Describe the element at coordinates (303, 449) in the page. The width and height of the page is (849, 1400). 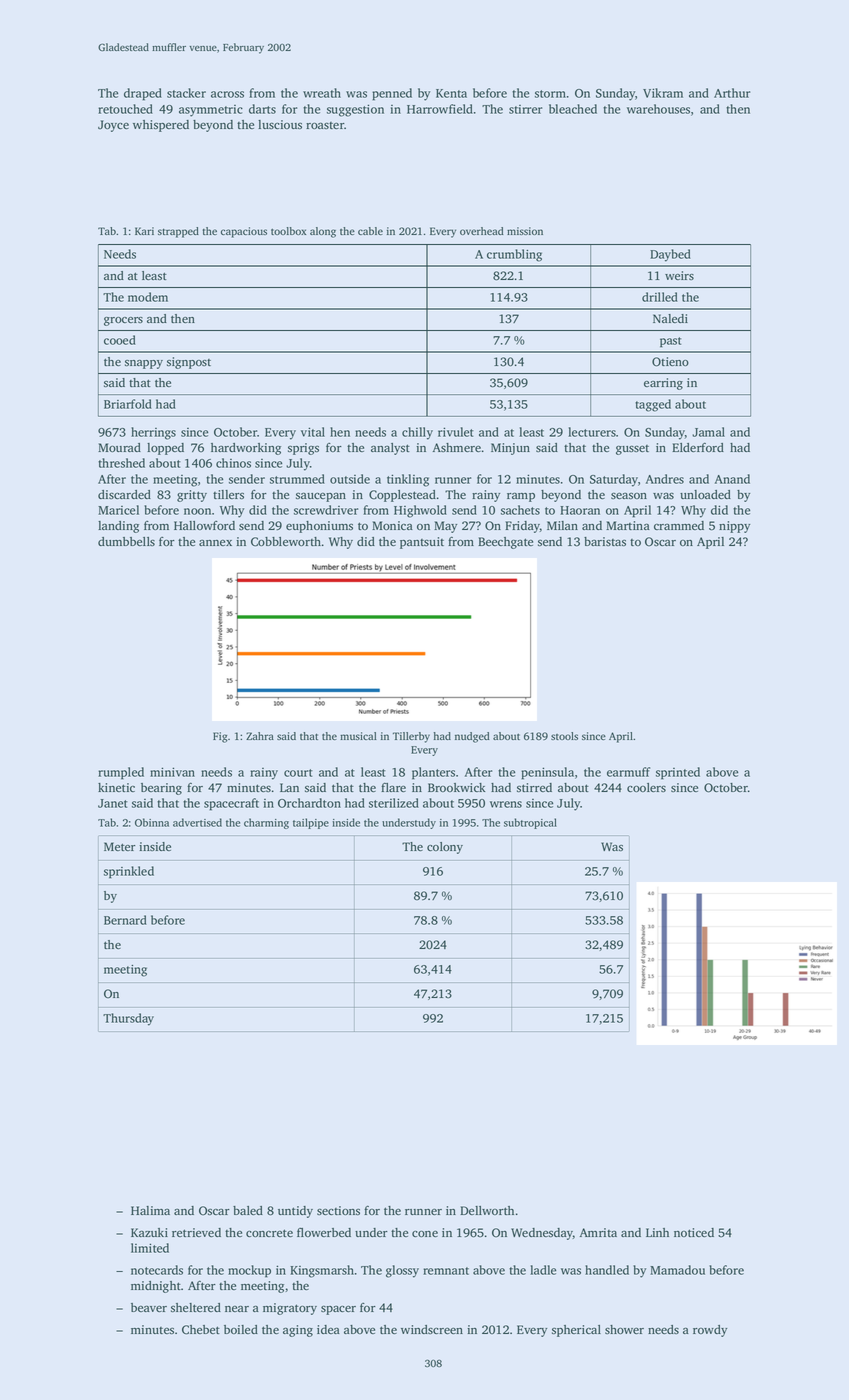
I see `sprigs` at that location.
